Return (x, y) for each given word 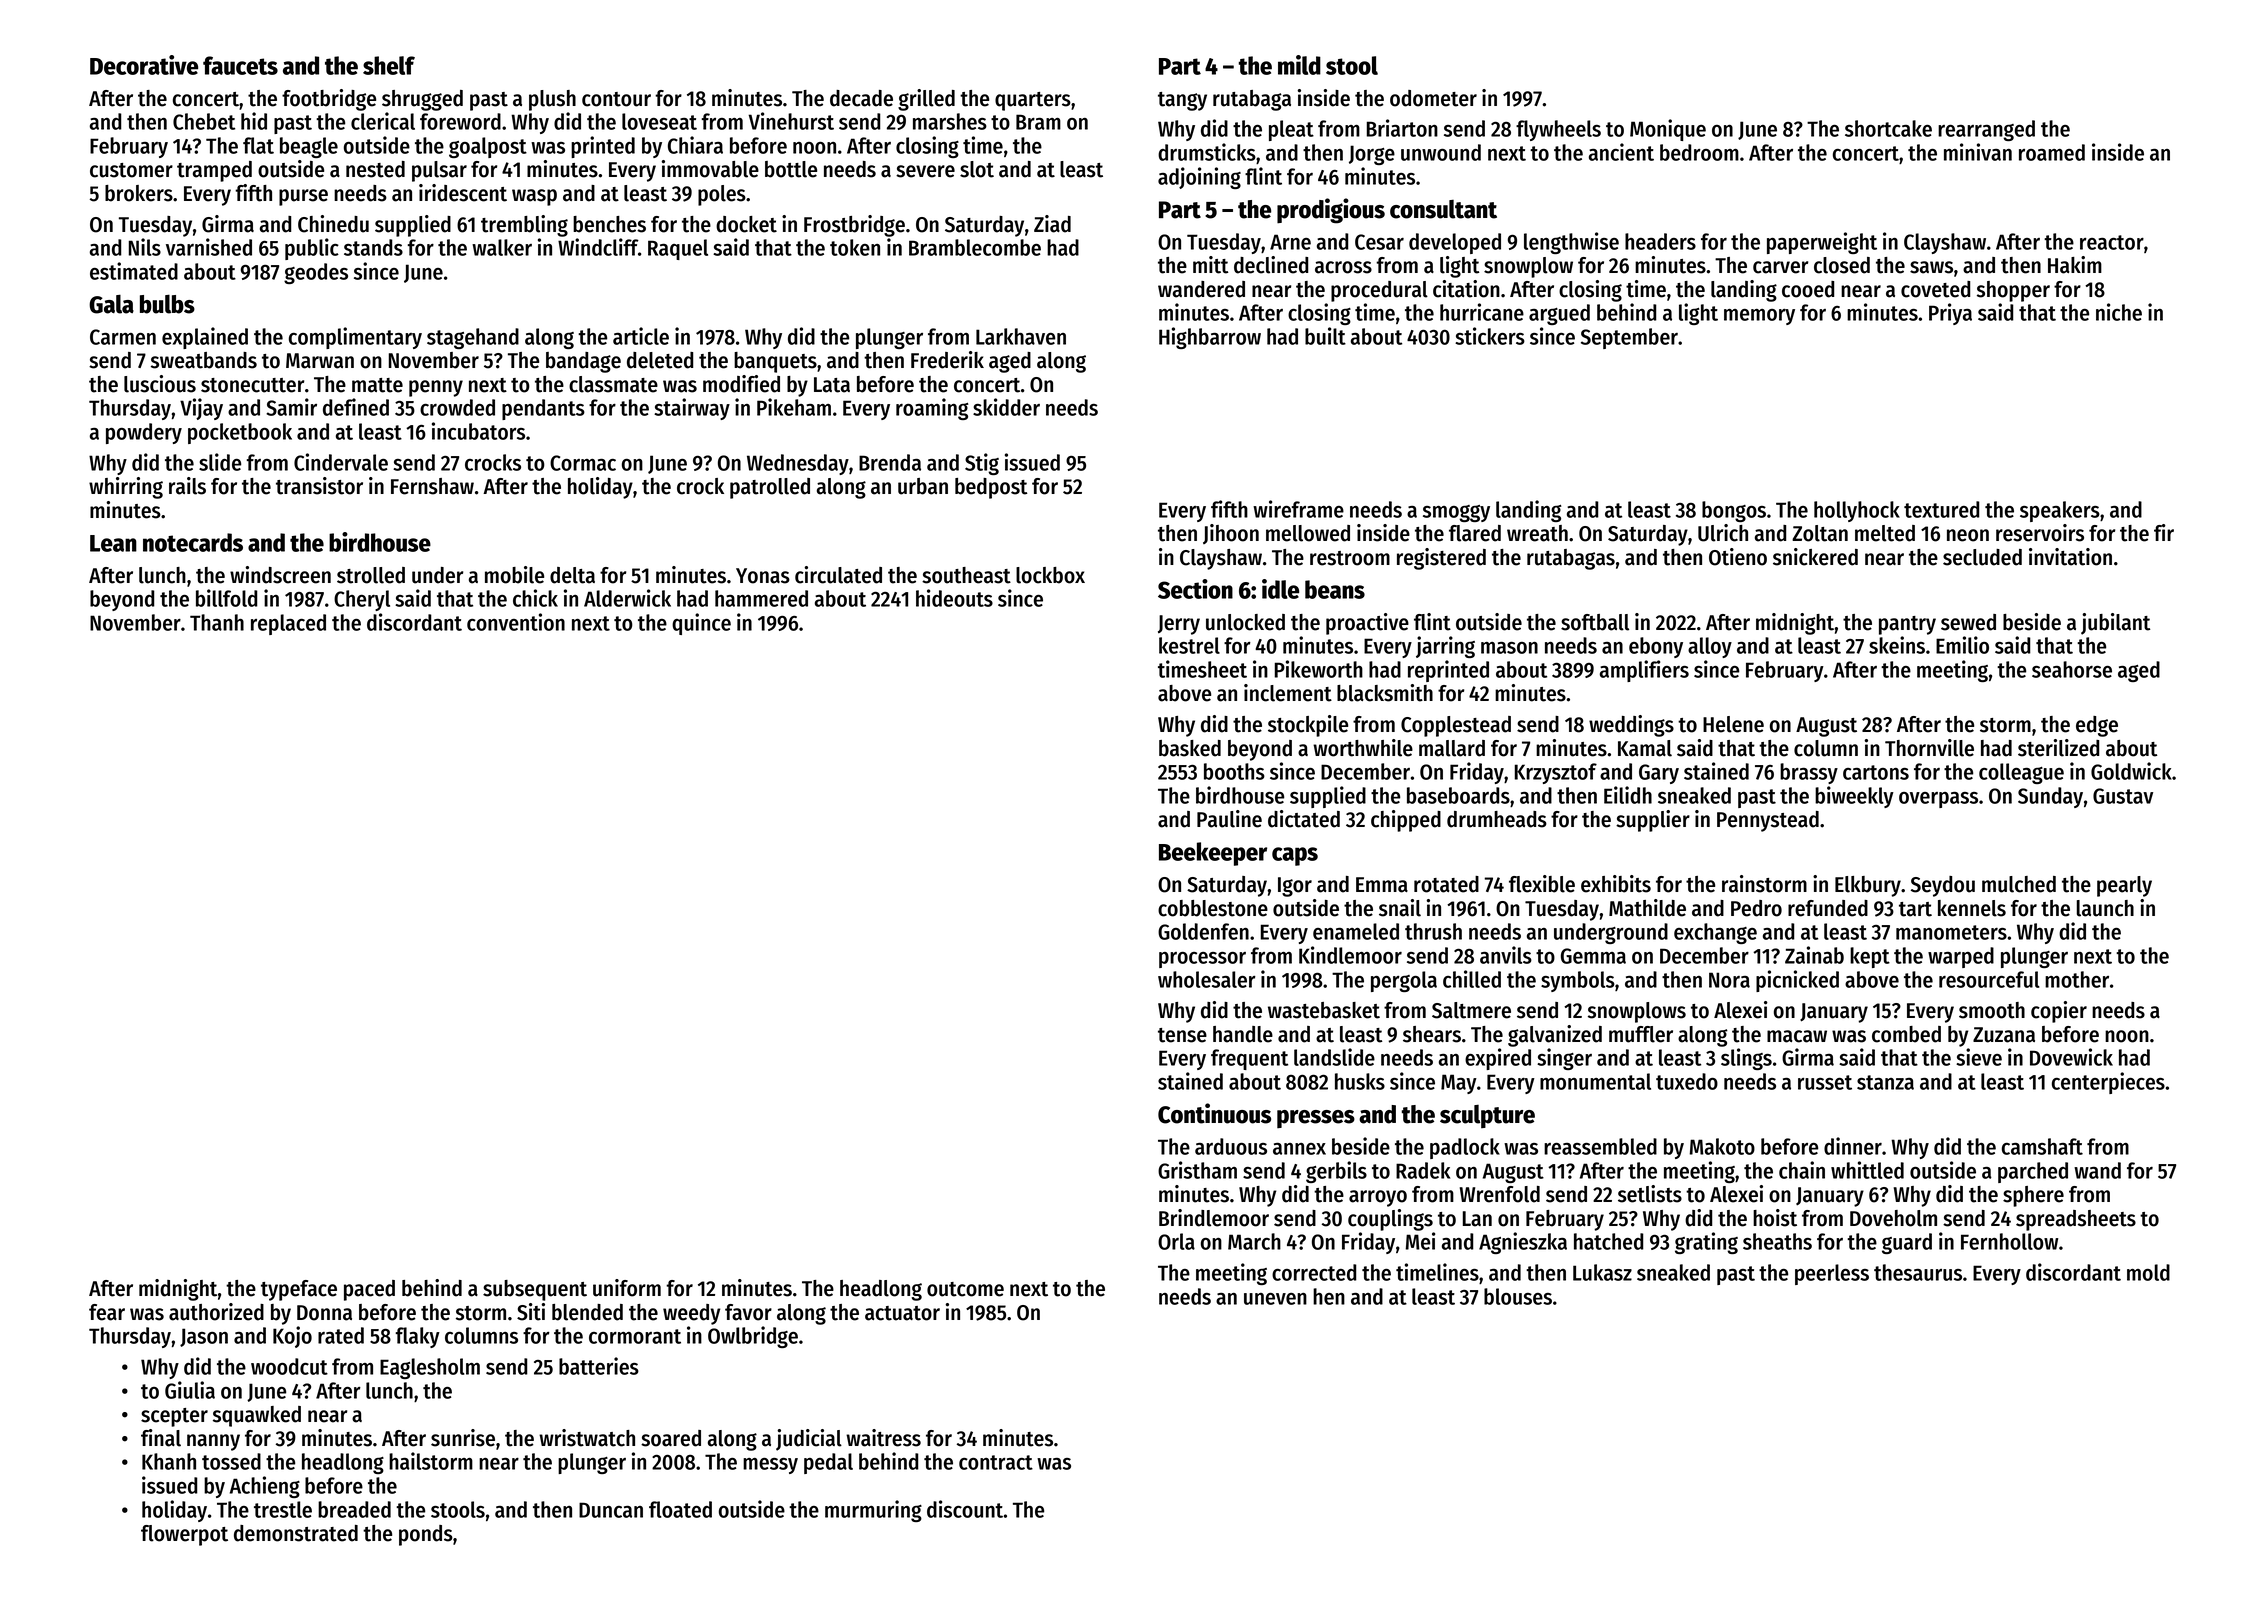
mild (1299, 65)
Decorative (144, 65)
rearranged (1986, 130)
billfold (227, 598)
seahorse (2072, 669)
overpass (1938, 800)
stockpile (1308, 726)
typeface (299, 1290)
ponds (426, 1535)
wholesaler (1207, 979)
